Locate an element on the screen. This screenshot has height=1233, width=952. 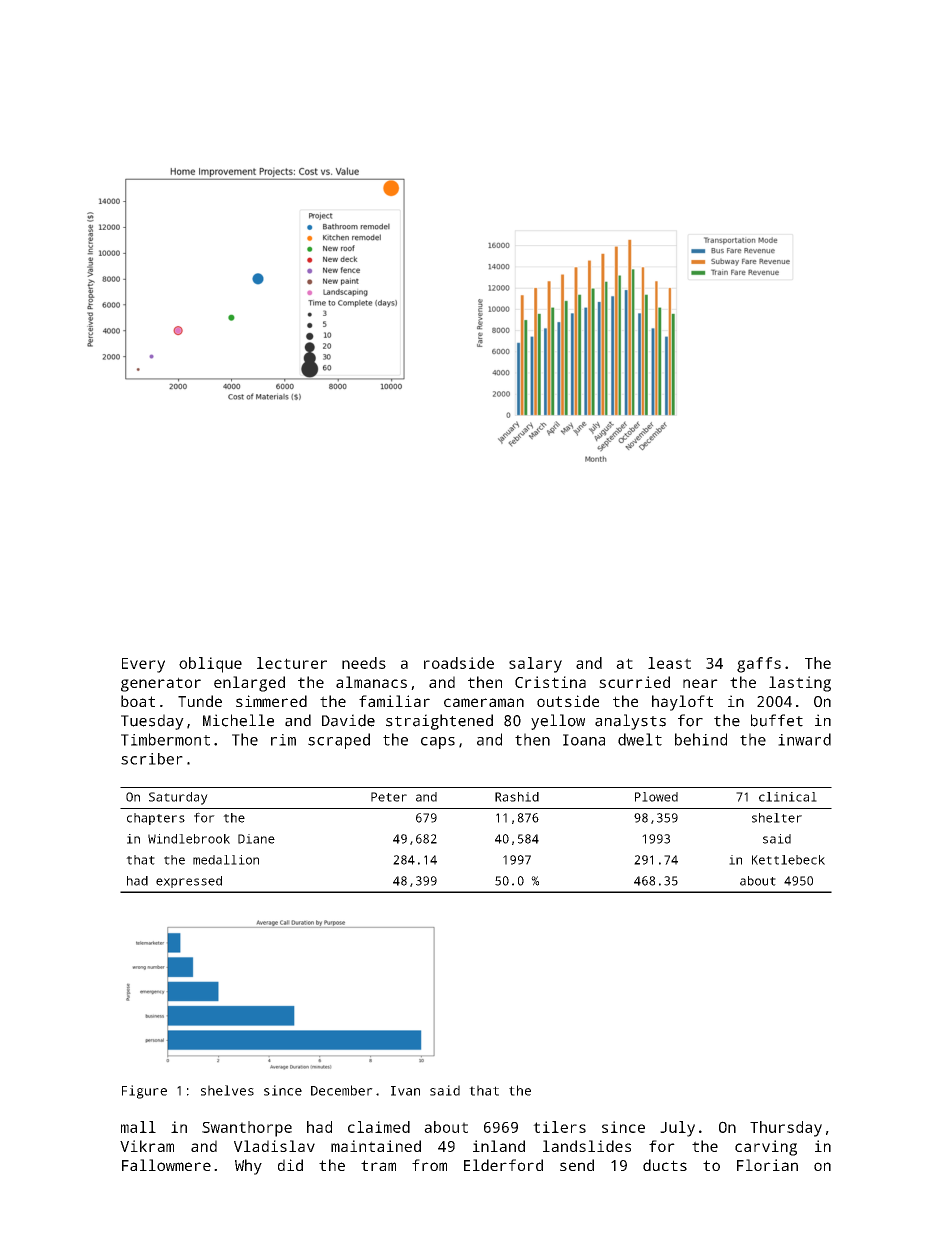
medallion is located at coordinates (226, 860).
